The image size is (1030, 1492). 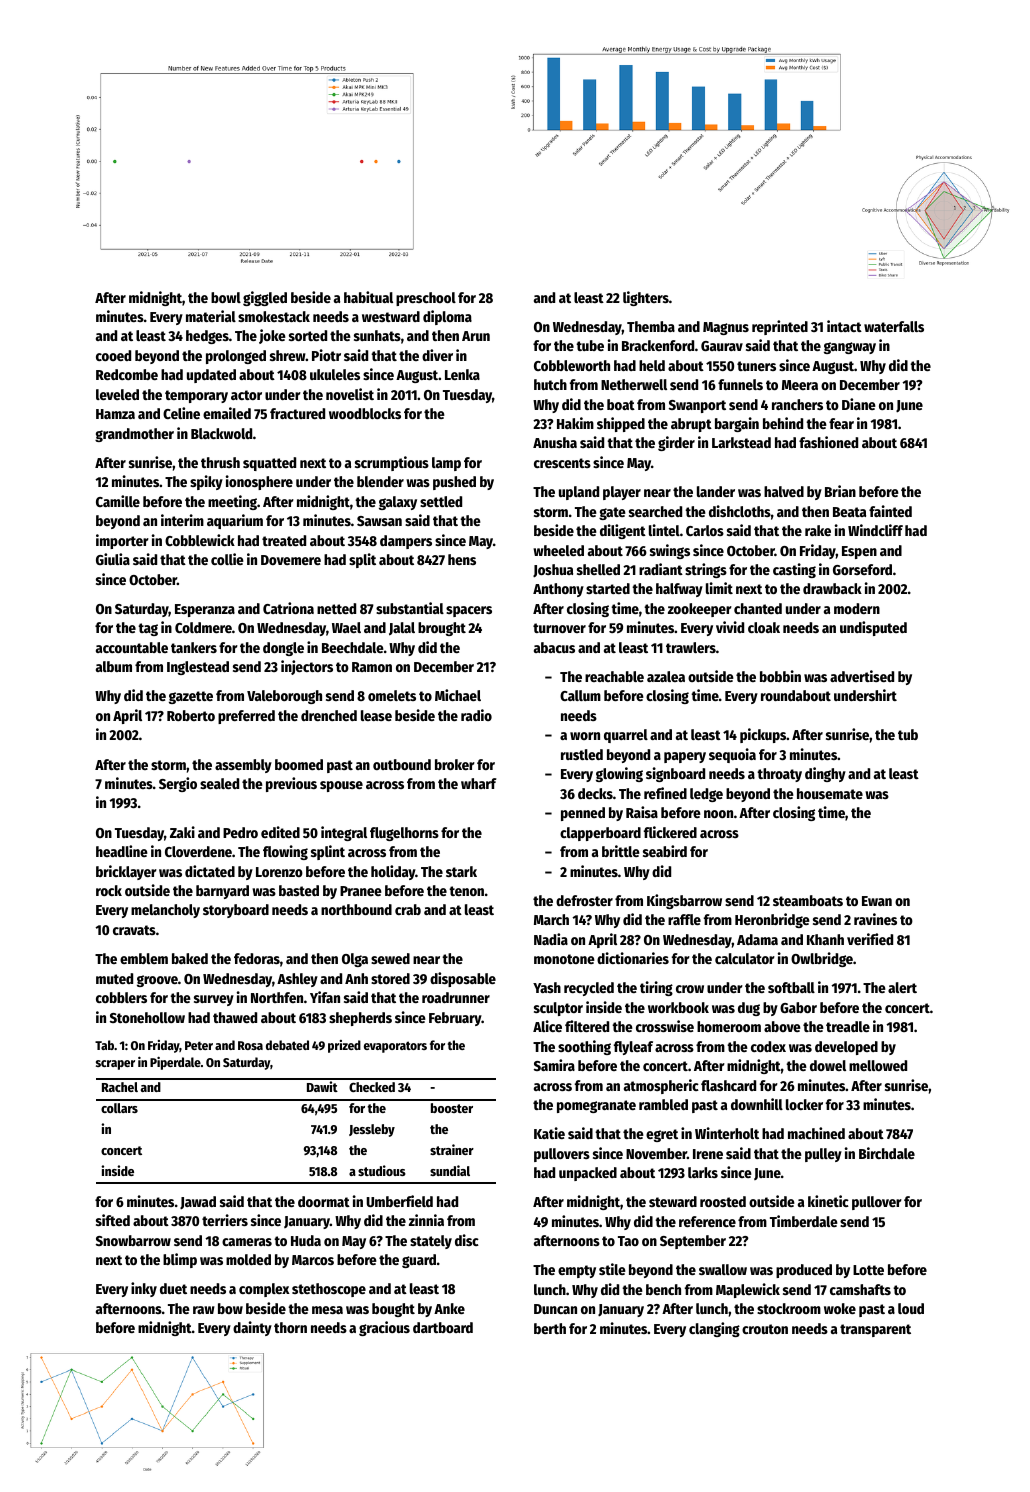 I want to click on fear, so click(x=841, y=423).
